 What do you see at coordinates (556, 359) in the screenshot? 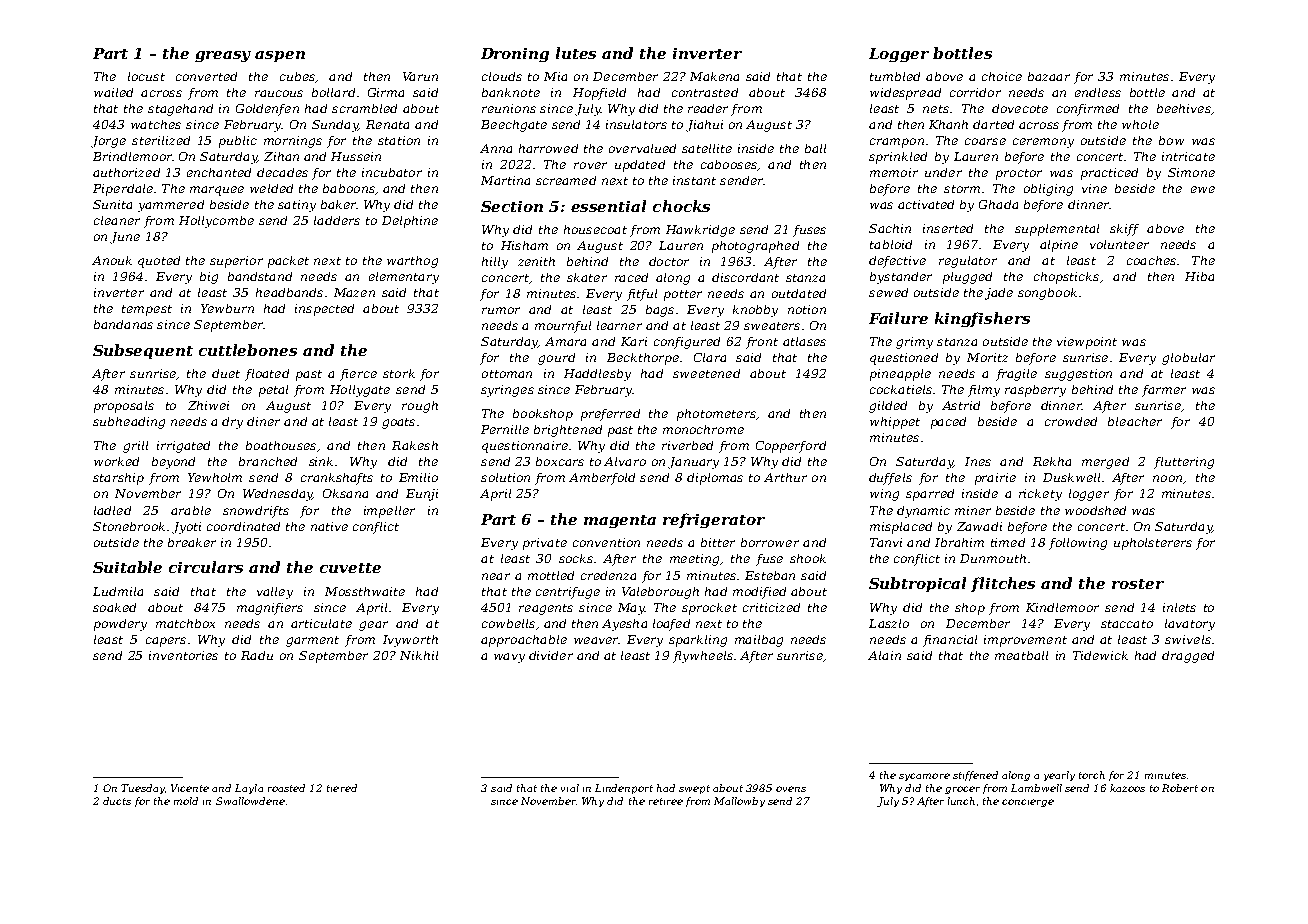
I see `gourd` at bounding box center [556, 359].
